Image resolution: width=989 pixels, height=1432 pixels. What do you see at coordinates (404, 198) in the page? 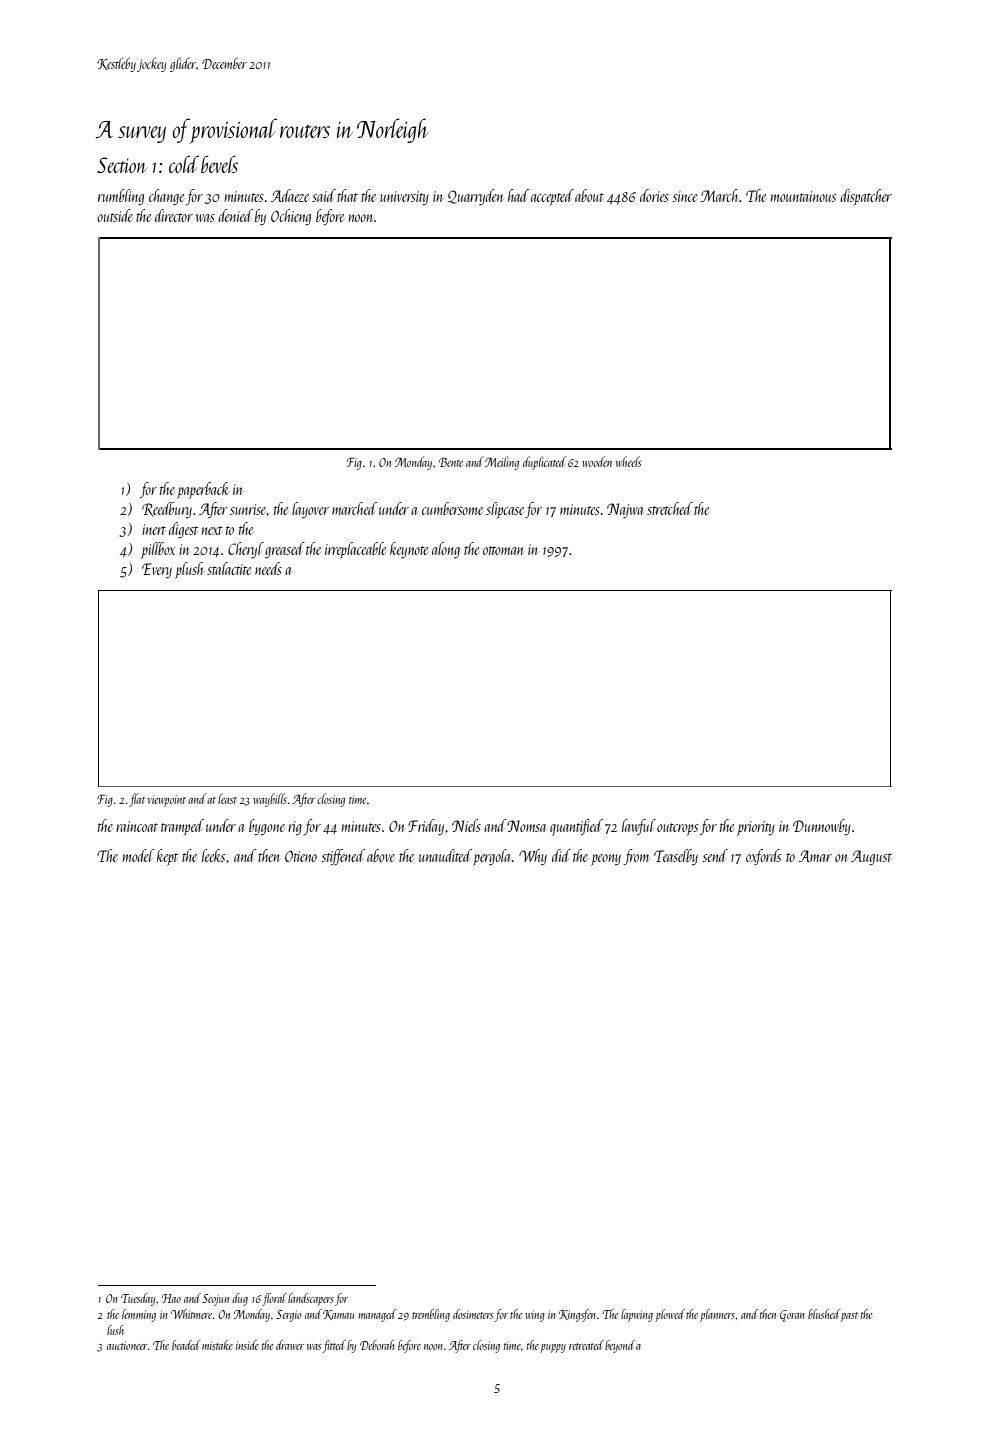
I see `university` at bounding box center [404, 198].
